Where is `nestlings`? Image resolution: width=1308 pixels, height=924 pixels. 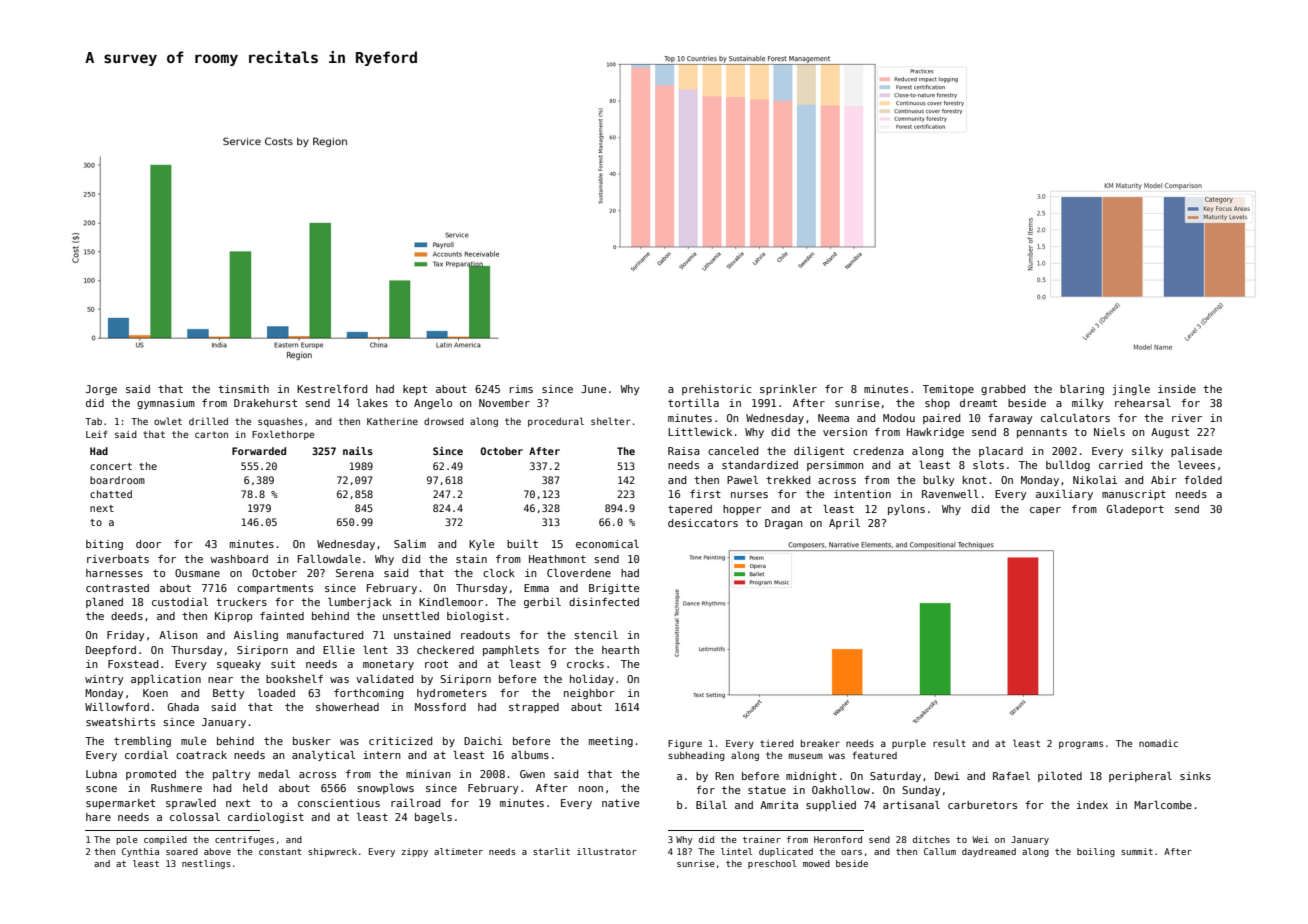 nestlings is located at coordinates (206, 864).
